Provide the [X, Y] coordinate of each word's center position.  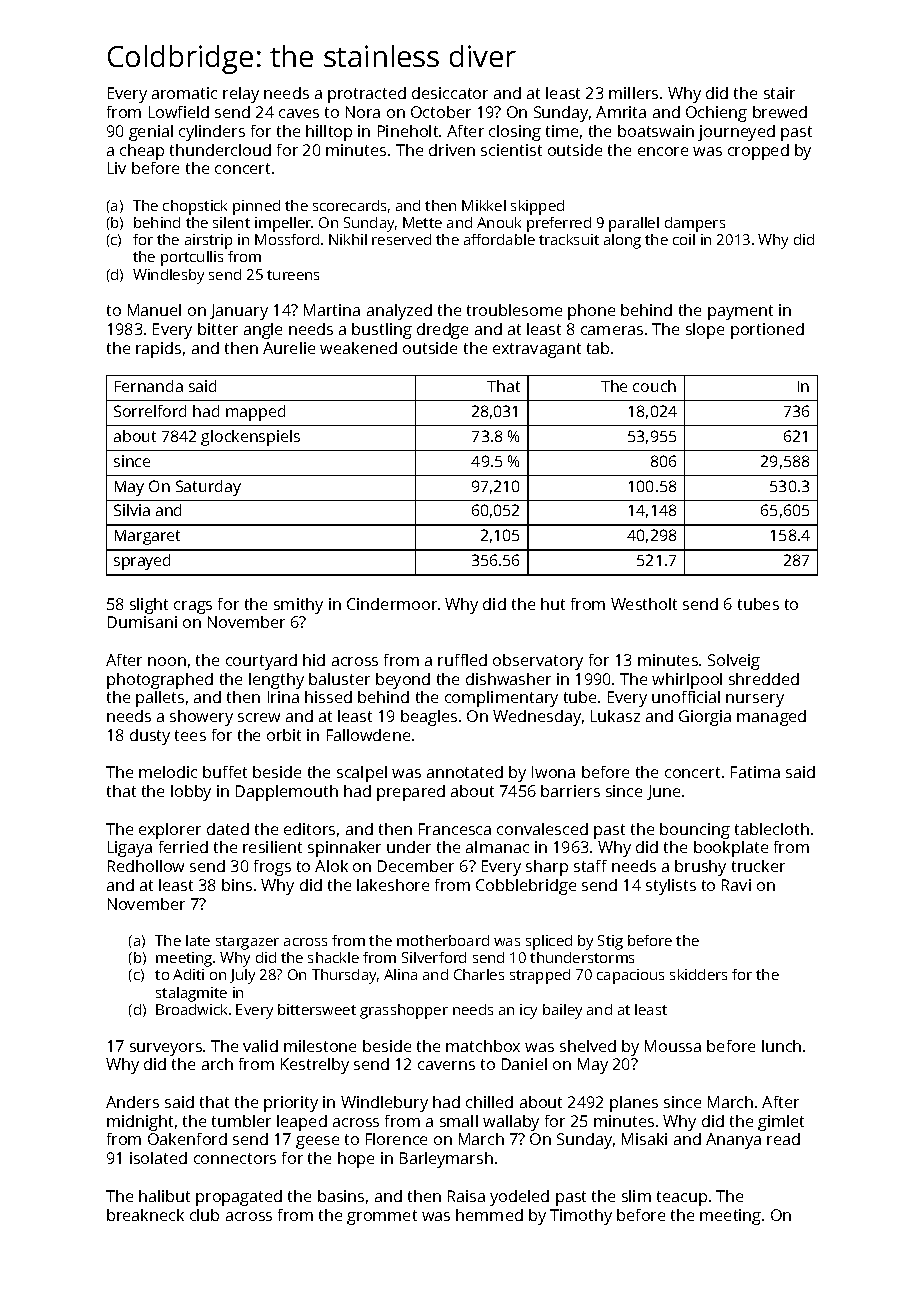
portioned [767, 331]
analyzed [399, 312]
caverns [446, 1065]
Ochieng [716, 114]
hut [553, 604]
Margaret [147, 537]
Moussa [673, 1046]
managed [771, 718]
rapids [158, 350]
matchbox [483, 1046]
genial [151, 133]
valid [260, 1046]
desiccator [450, 93]
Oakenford [187, 1139]
